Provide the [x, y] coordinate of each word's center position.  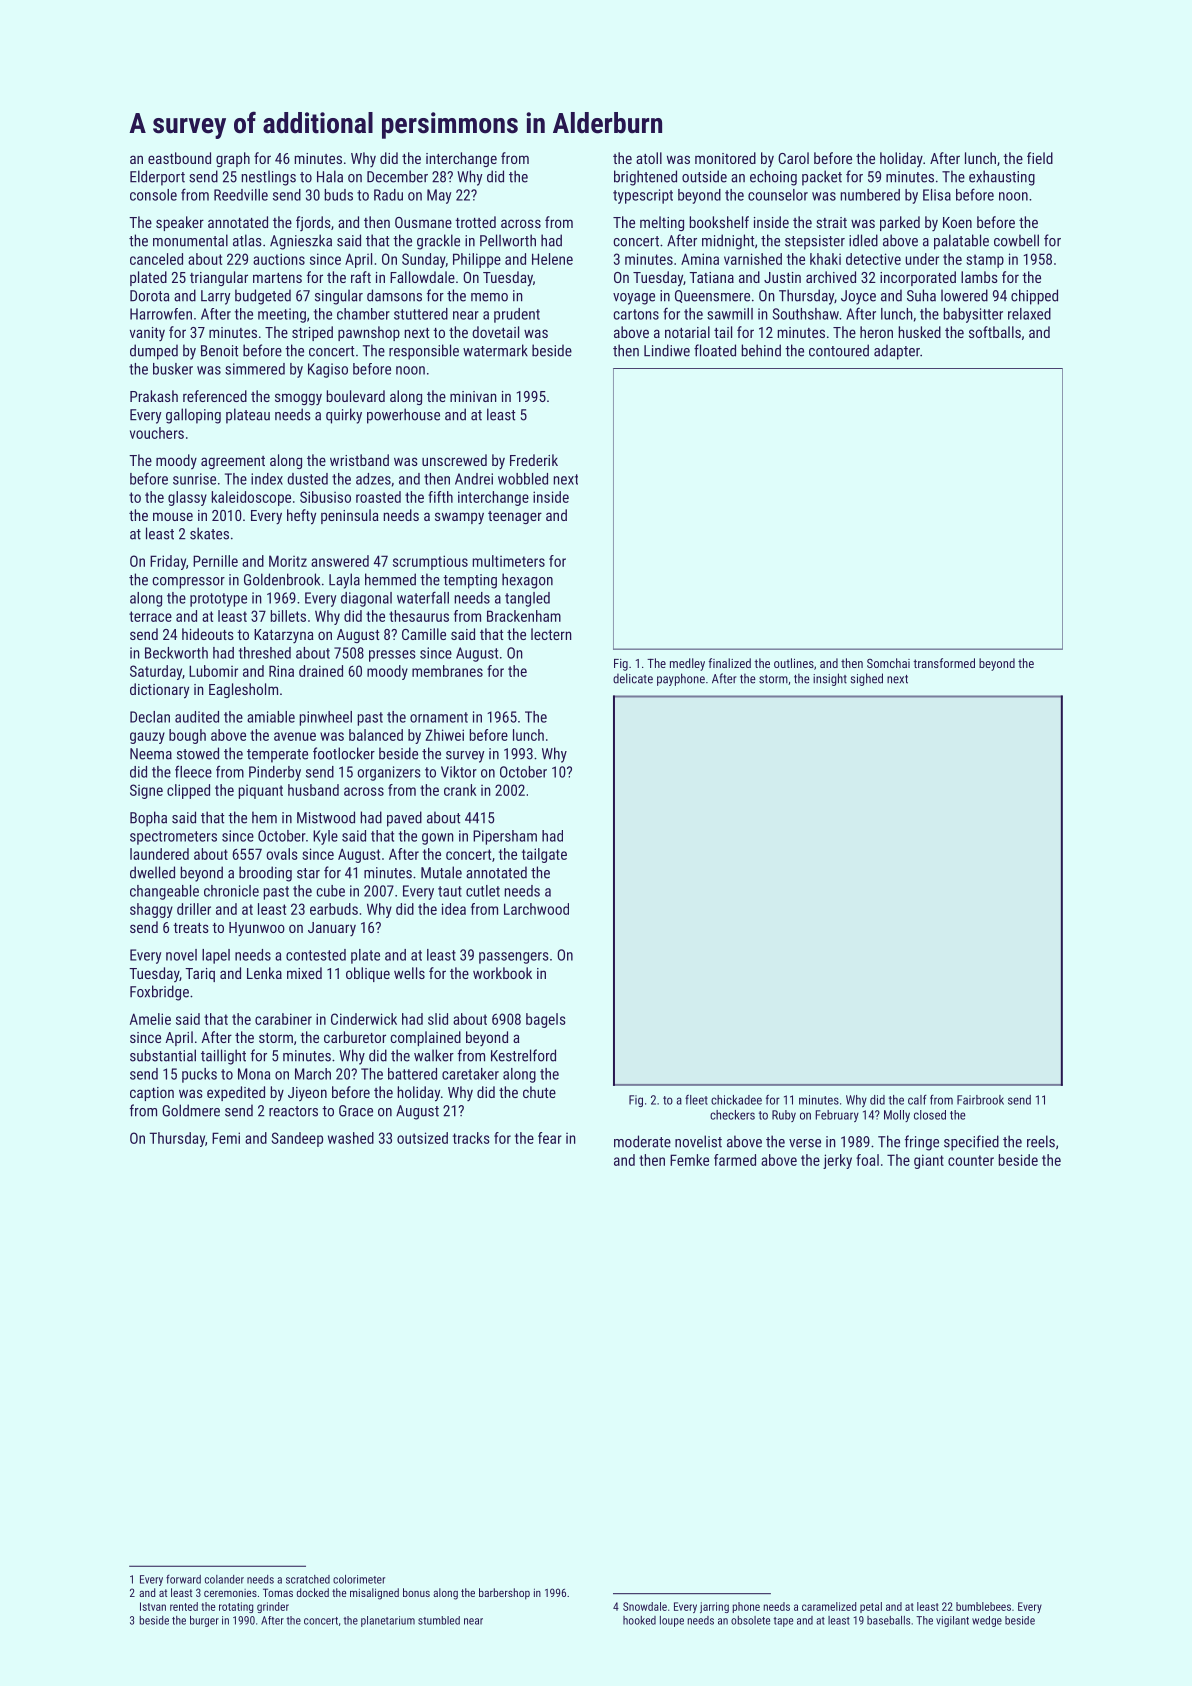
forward [183, 1579]
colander [224, 1579]
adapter [897, 352]
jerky [837, 1161]
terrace [150, 616]
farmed [735, 1160]
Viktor [459, 772]
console [153, 195]
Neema [151, 754]
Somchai [888, 663]
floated [715, 350]
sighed [866, 679]
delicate [633, 678]
